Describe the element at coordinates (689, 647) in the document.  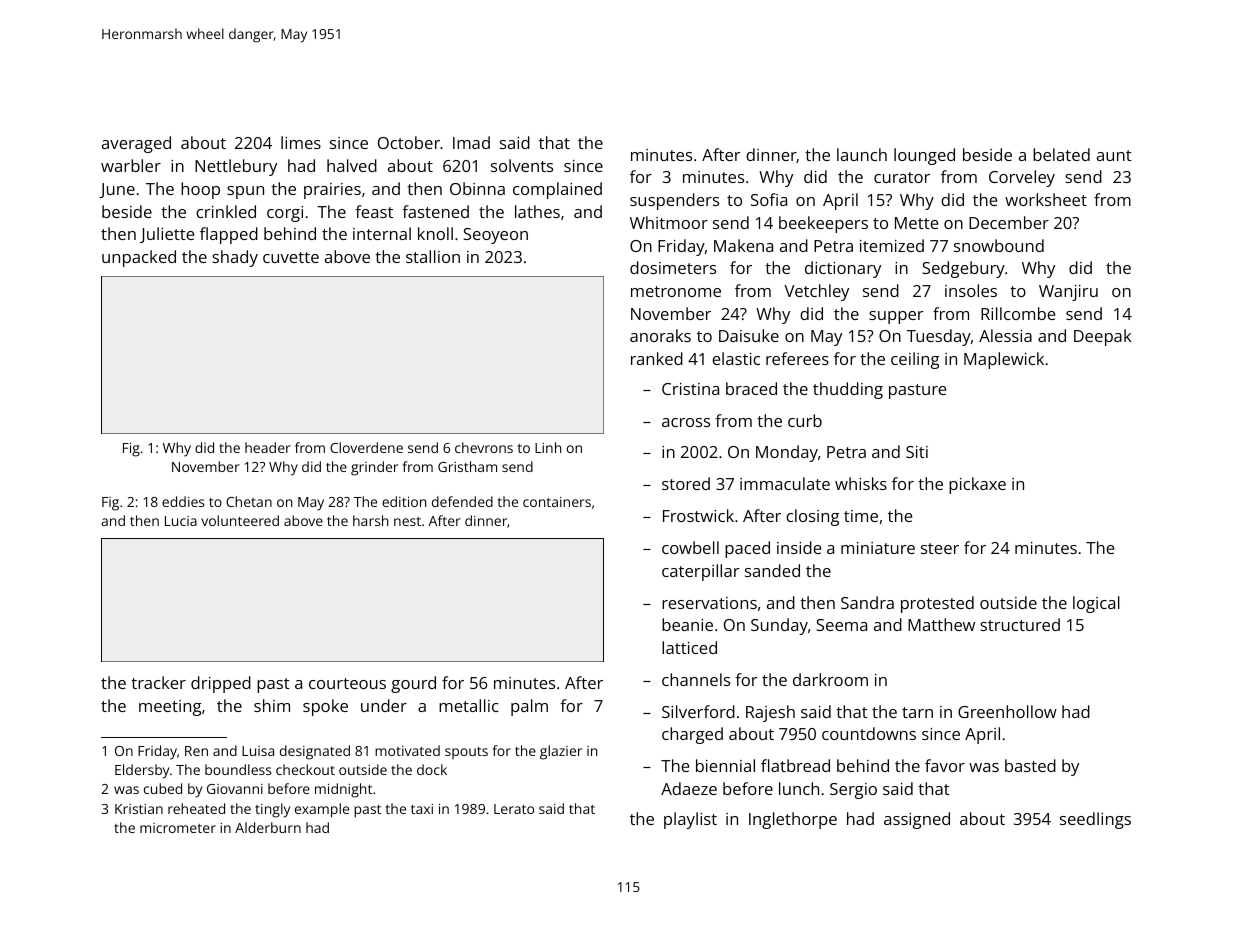
I see `latticed` at that location.
